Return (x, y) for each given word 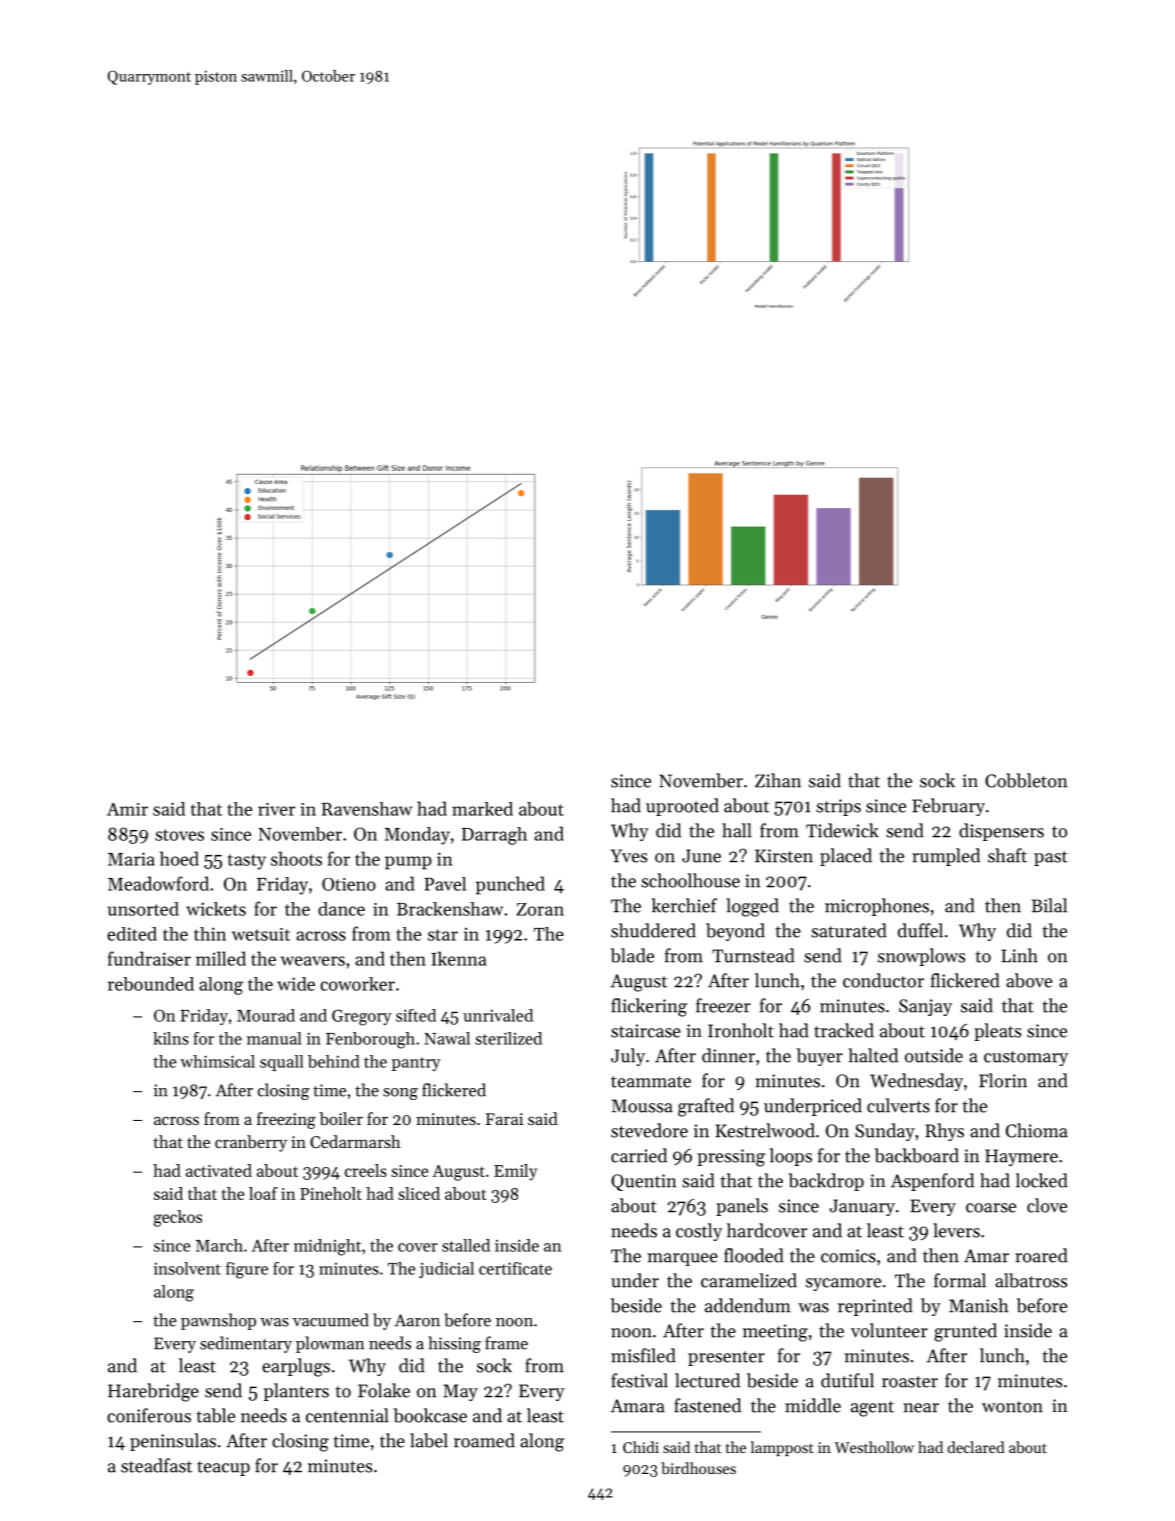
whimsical (217, 1061)
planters (296, 1392)
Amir (127, 809)
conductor (883, 980)
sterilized (508, 1038)
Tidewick (842, 830)
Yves (629, 856)
